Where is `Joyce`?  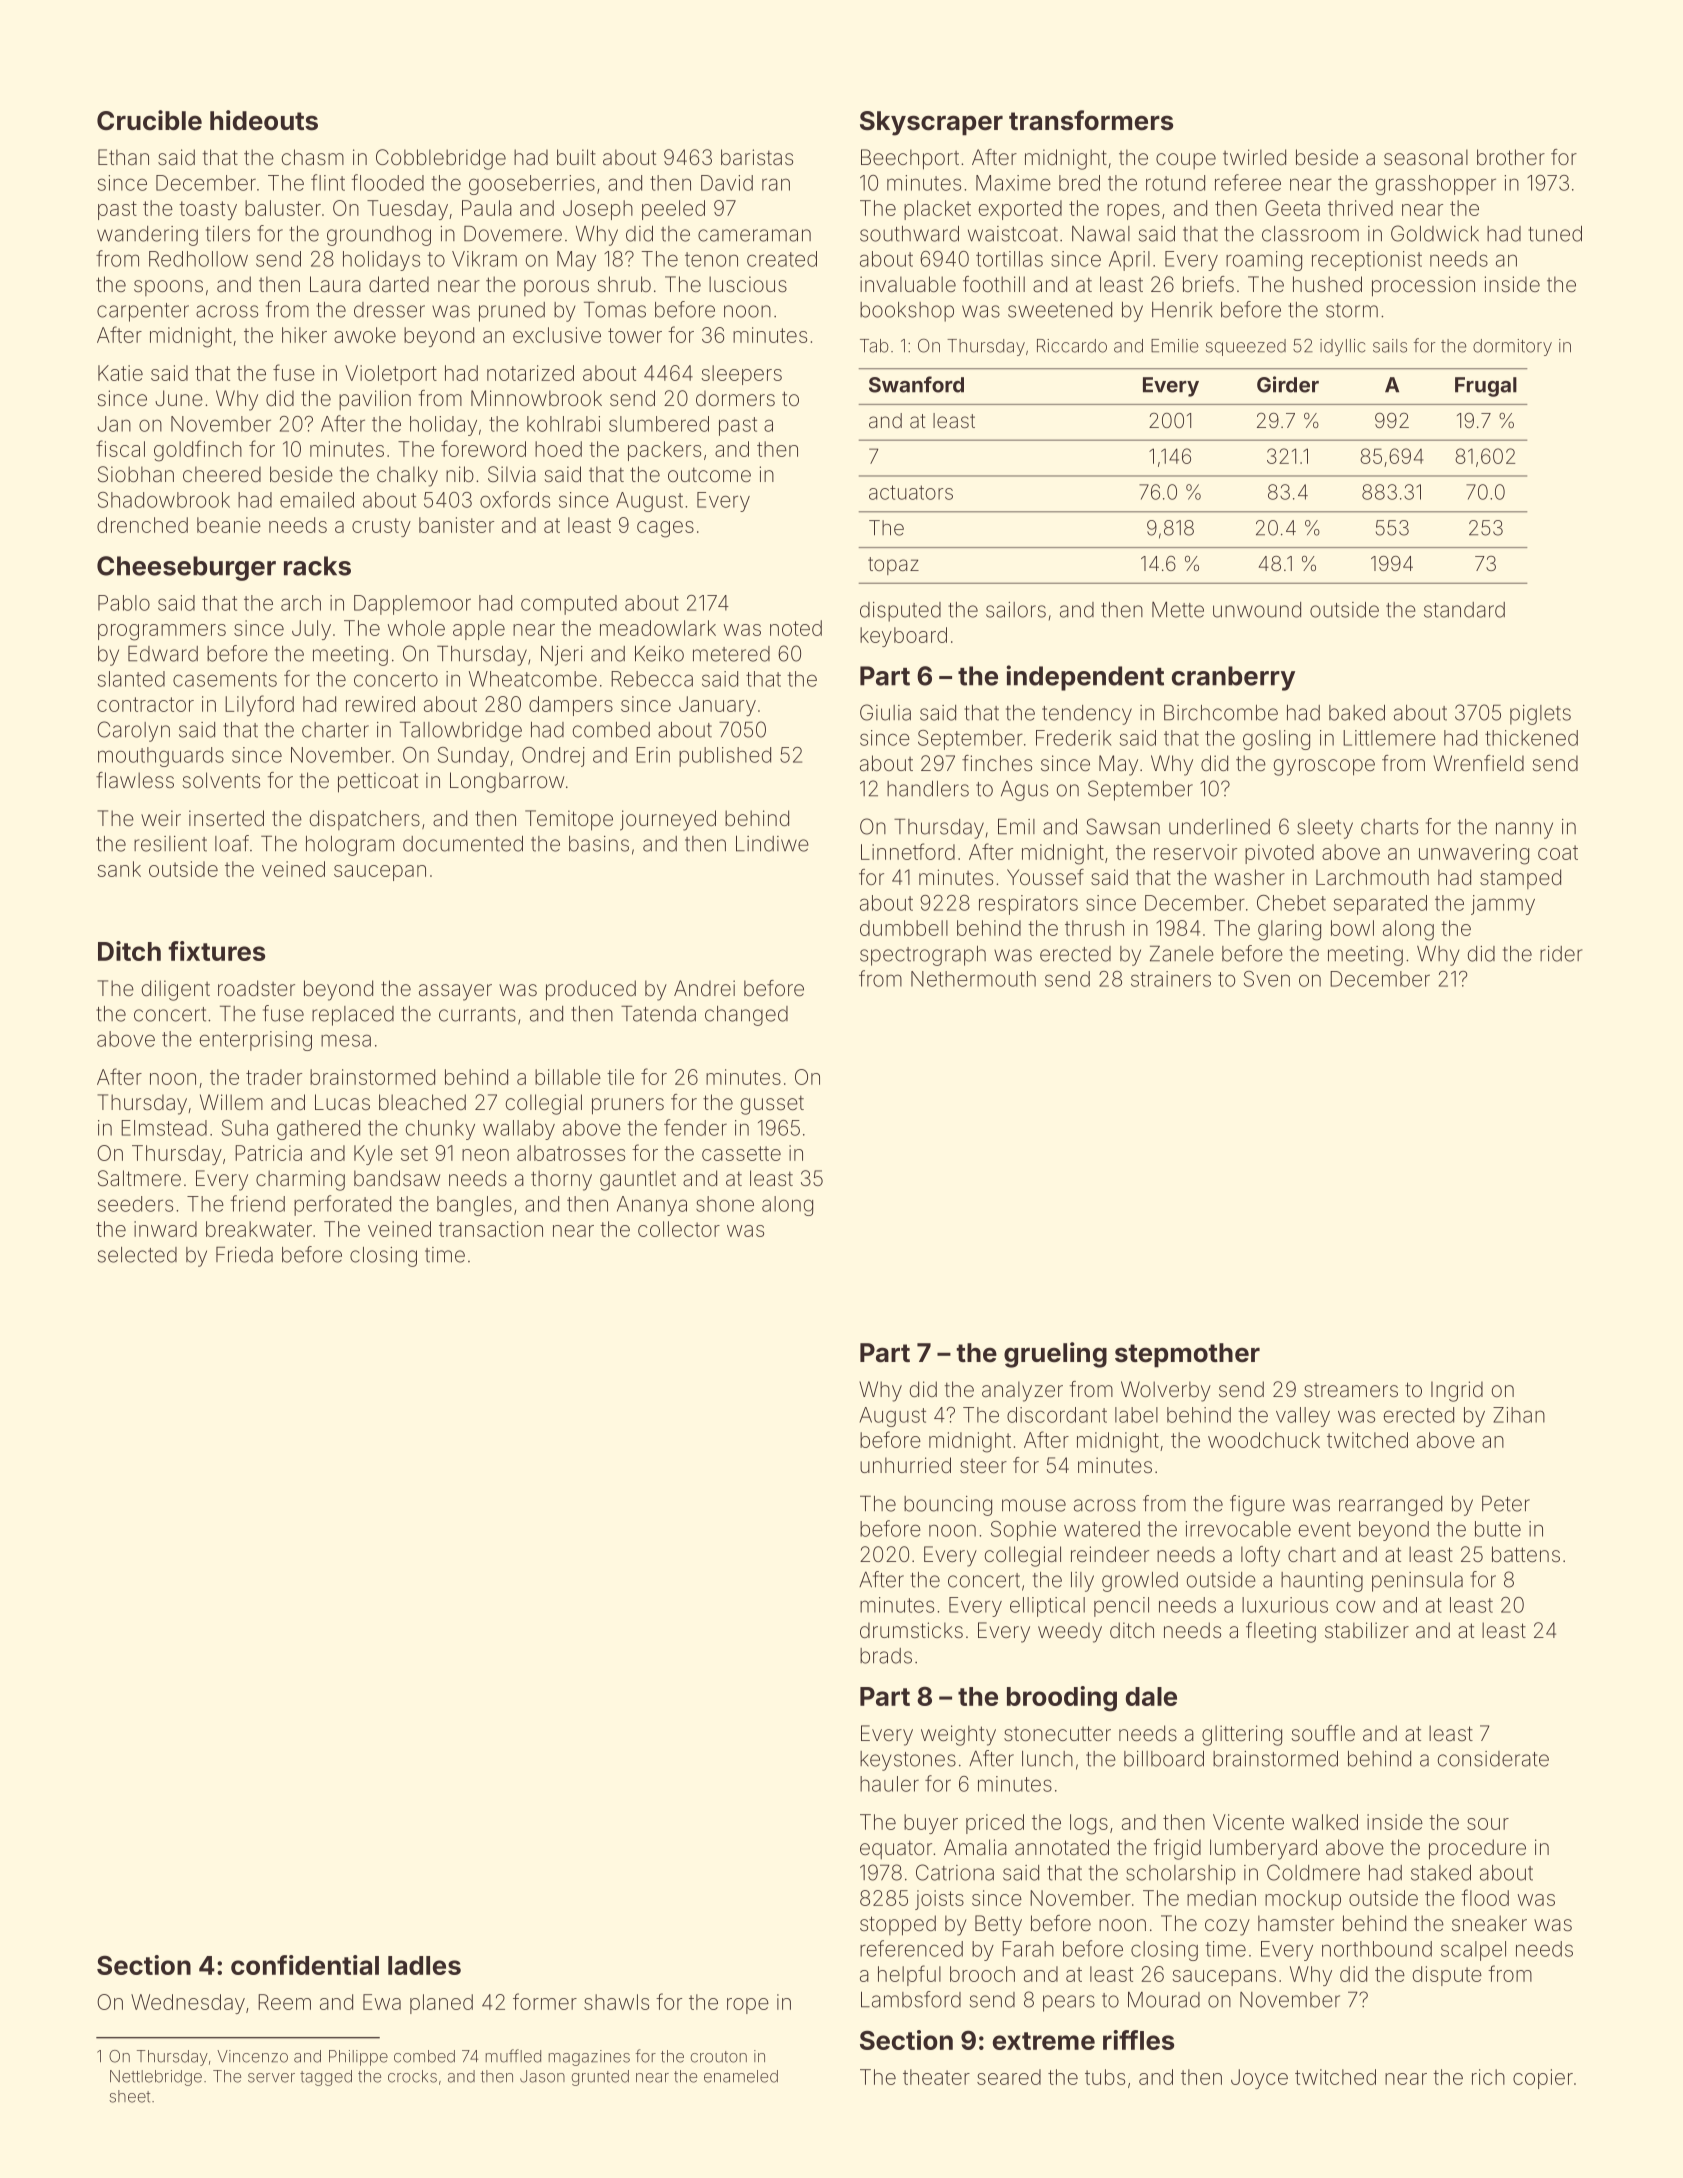
Joyce is located at coordinates (1259, 2079).
